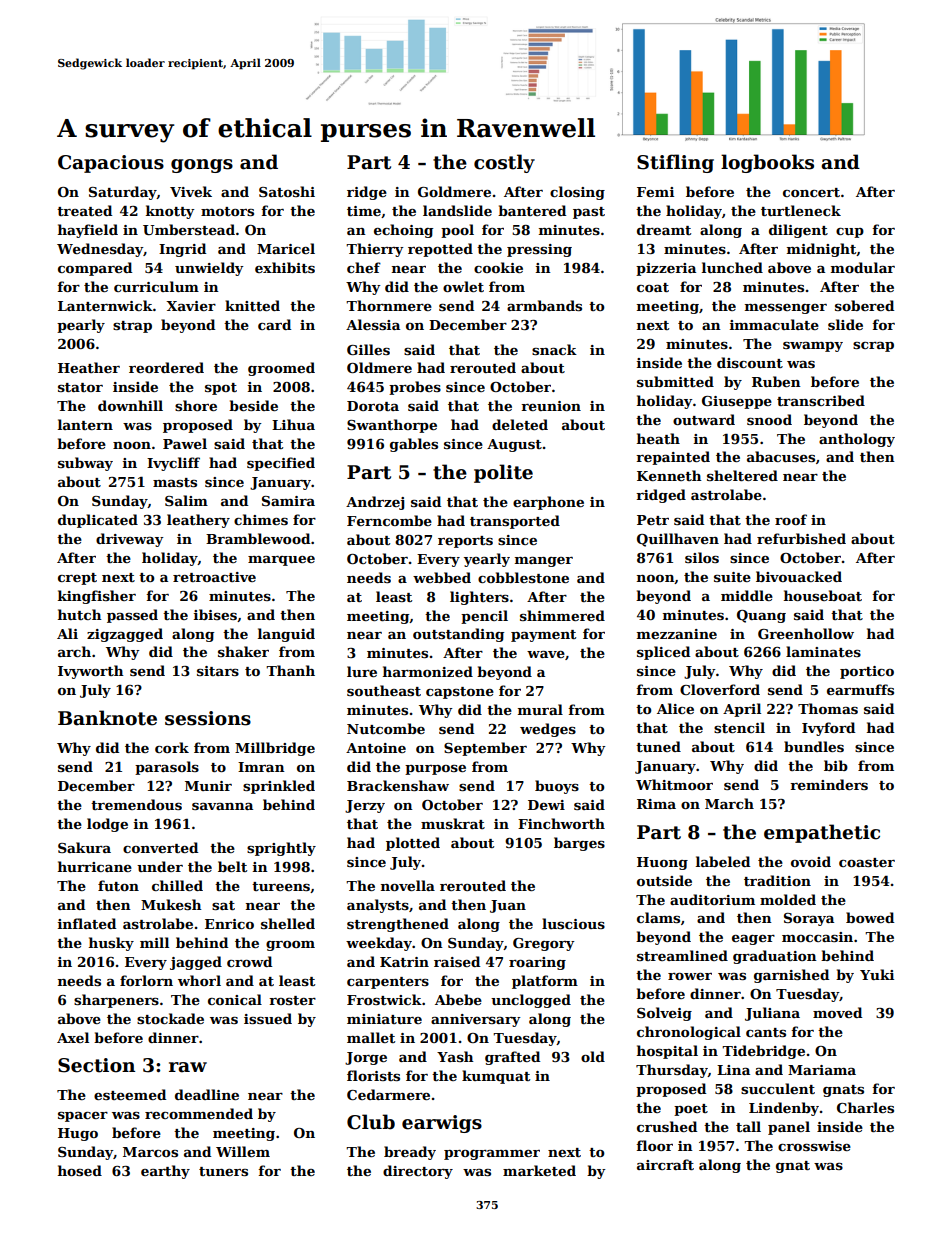  I want to click on Alessia, so click(373, 324).
